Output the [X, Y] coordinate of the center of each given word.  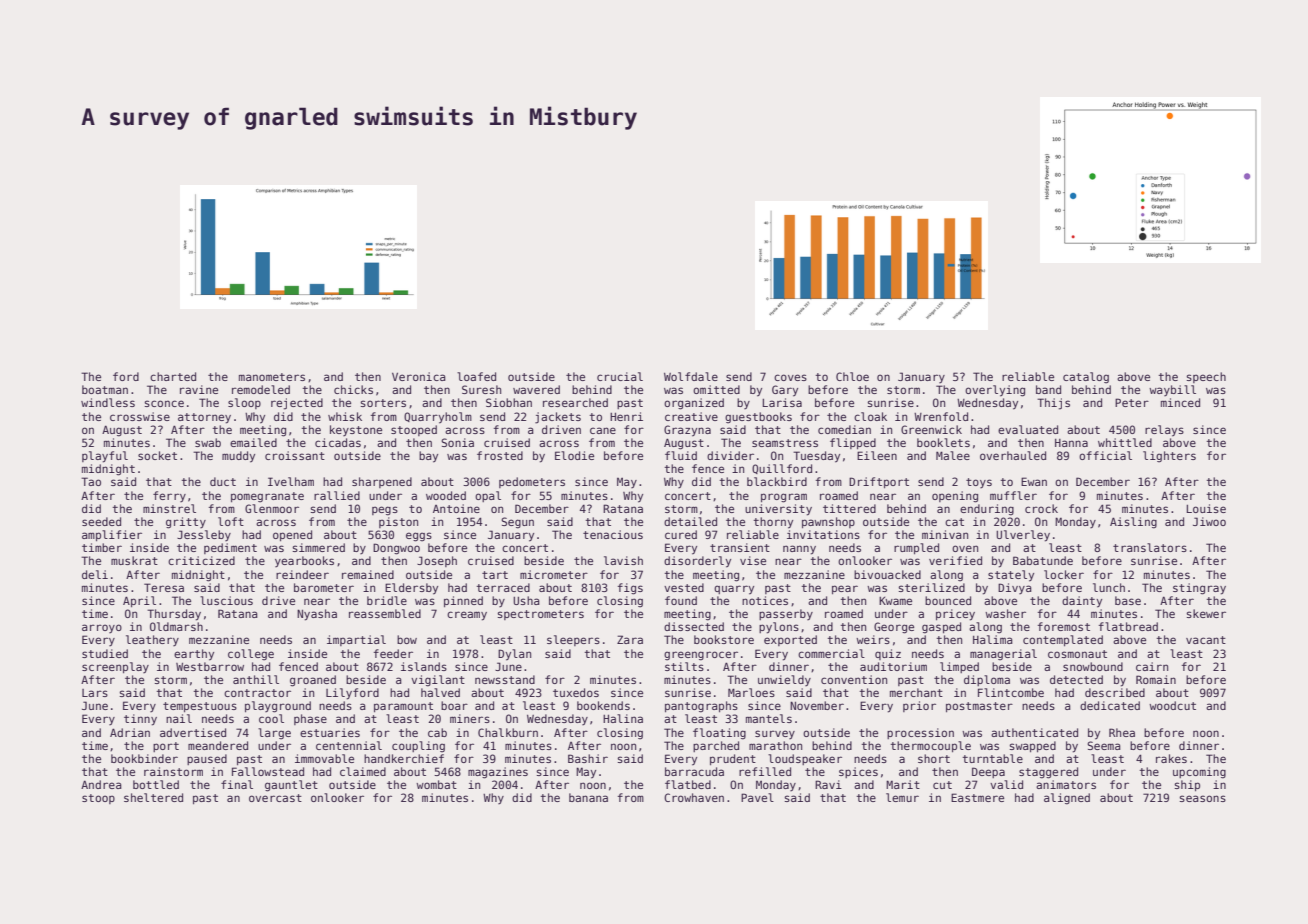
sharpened [382, 482]
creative [691, 416]
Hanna [1071, 443]
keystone [356, 430]
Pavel [757, 797]
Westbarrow [210, 666]
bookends [603, 705]
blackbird [777, 481]
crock [1041, 508]
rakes [1171, 758]
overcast [275, 798]
